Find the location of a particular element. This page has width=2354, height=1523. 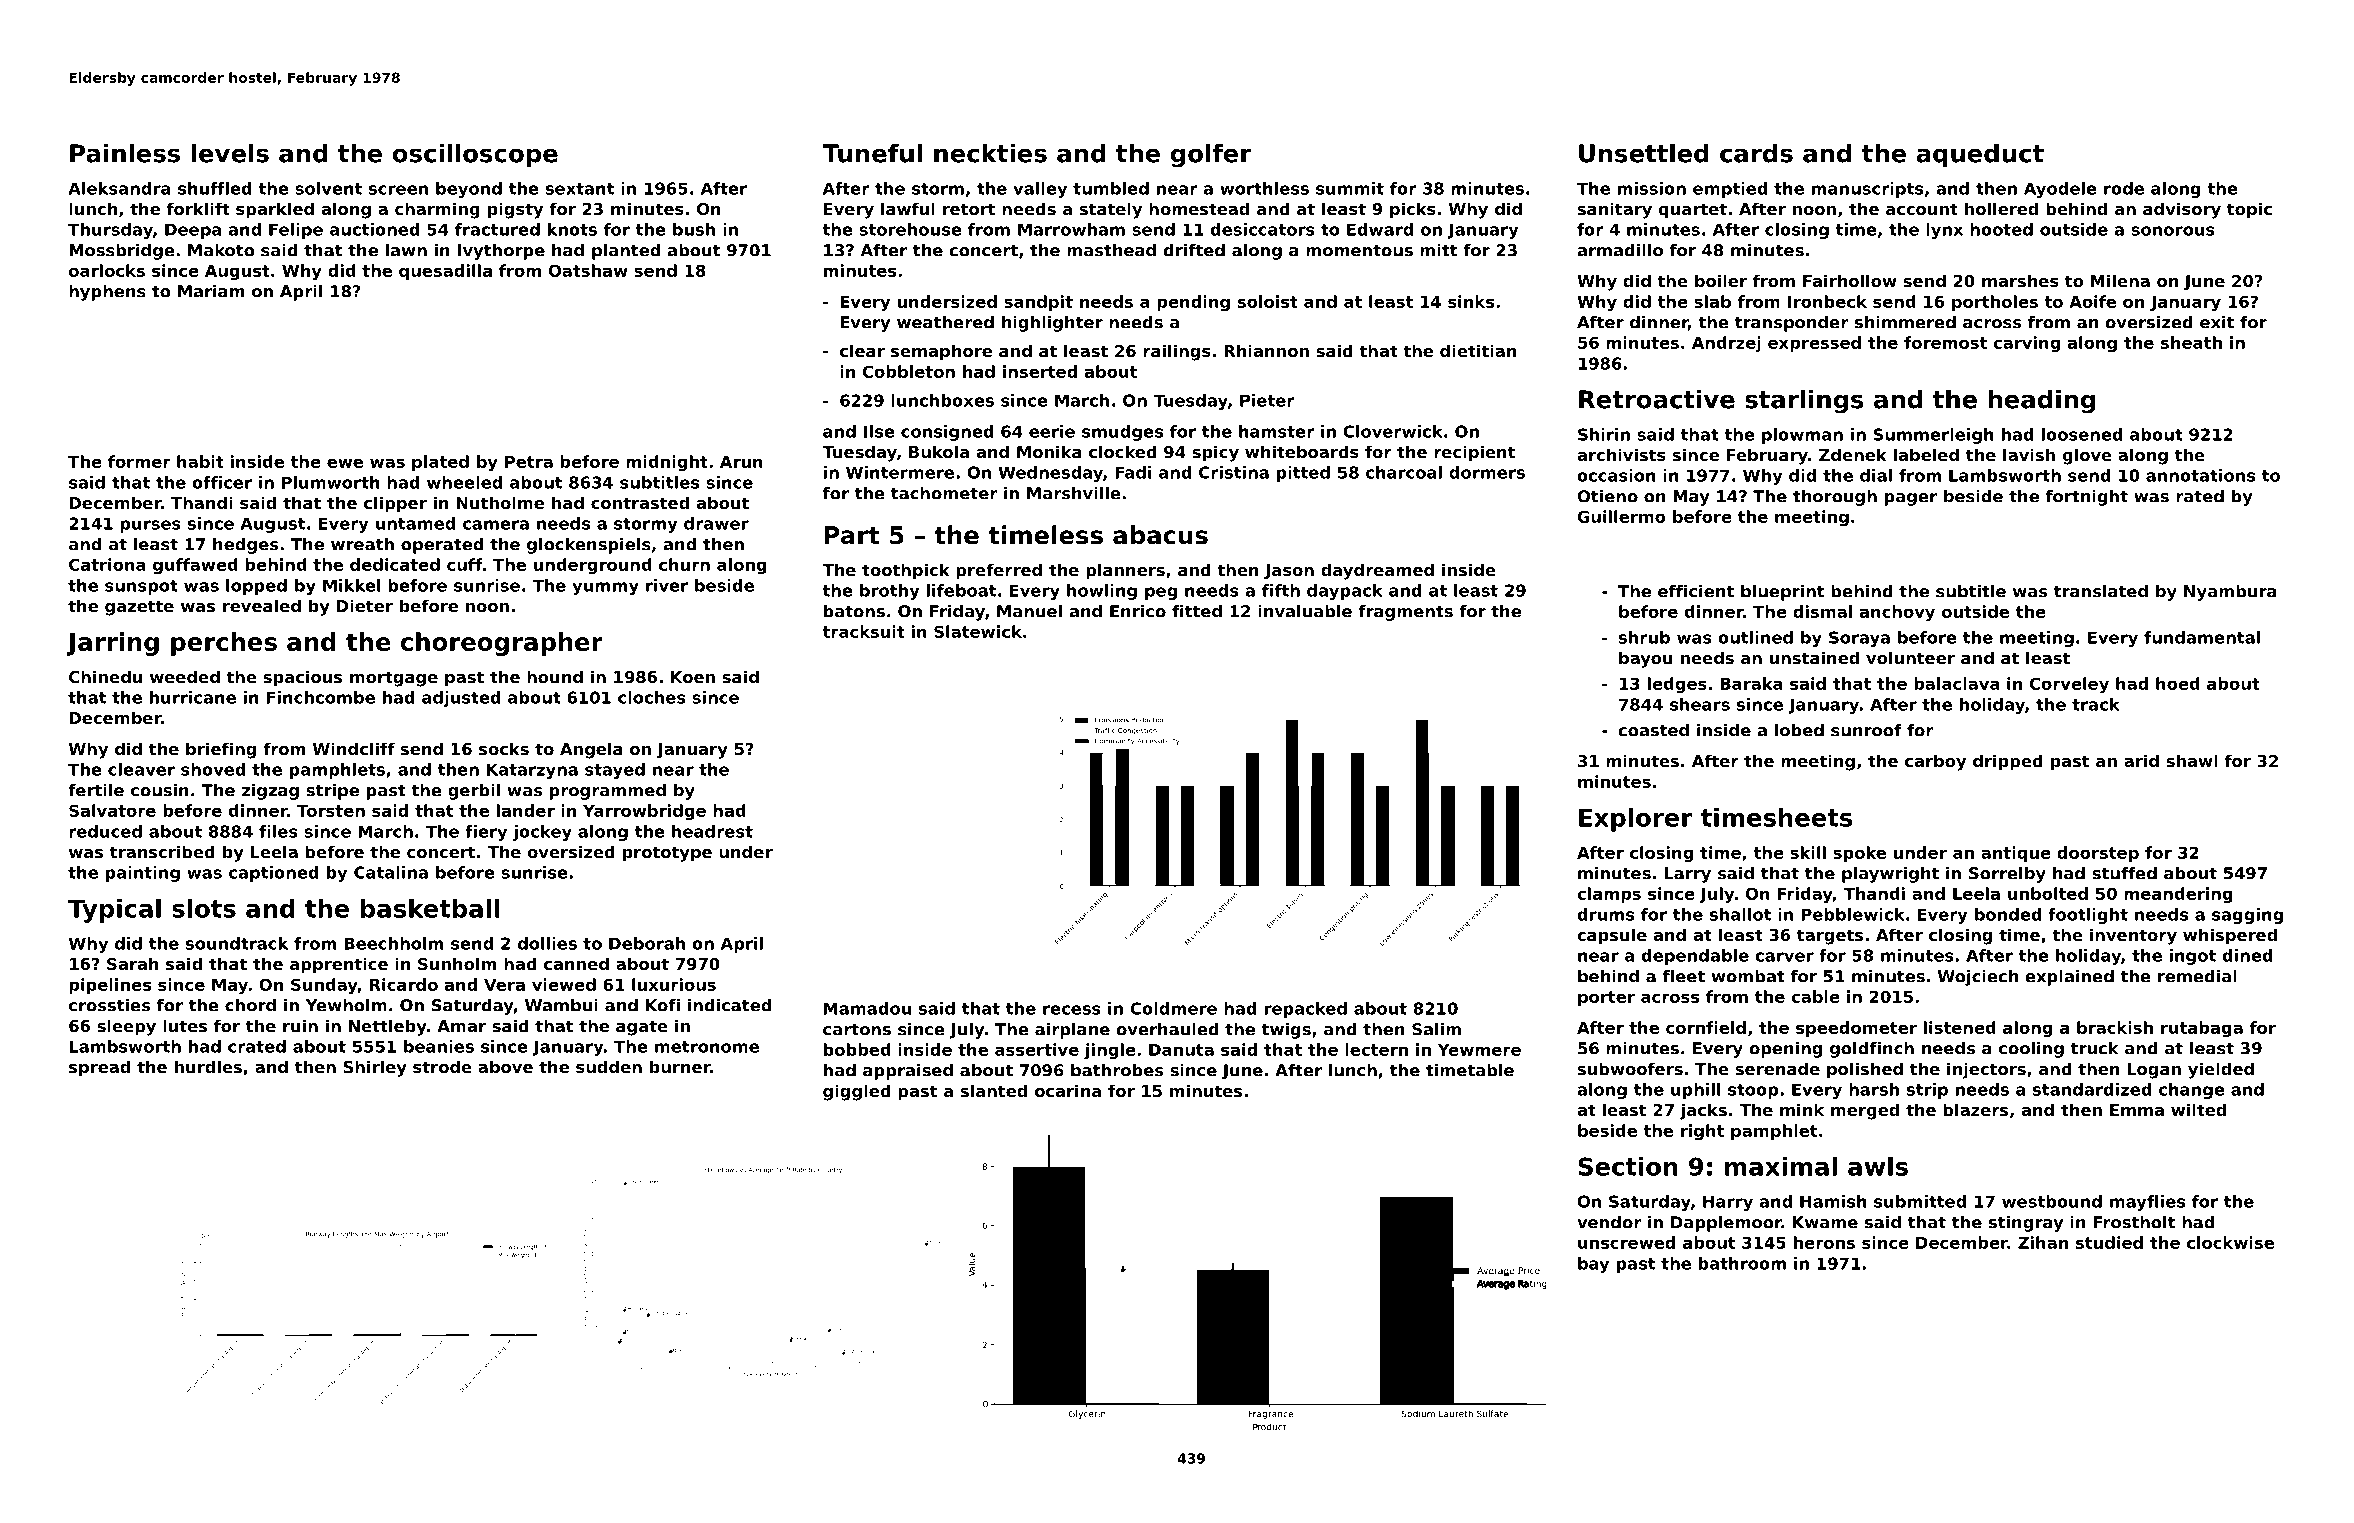

ocarina is located at coordinates (1068, 1090).
